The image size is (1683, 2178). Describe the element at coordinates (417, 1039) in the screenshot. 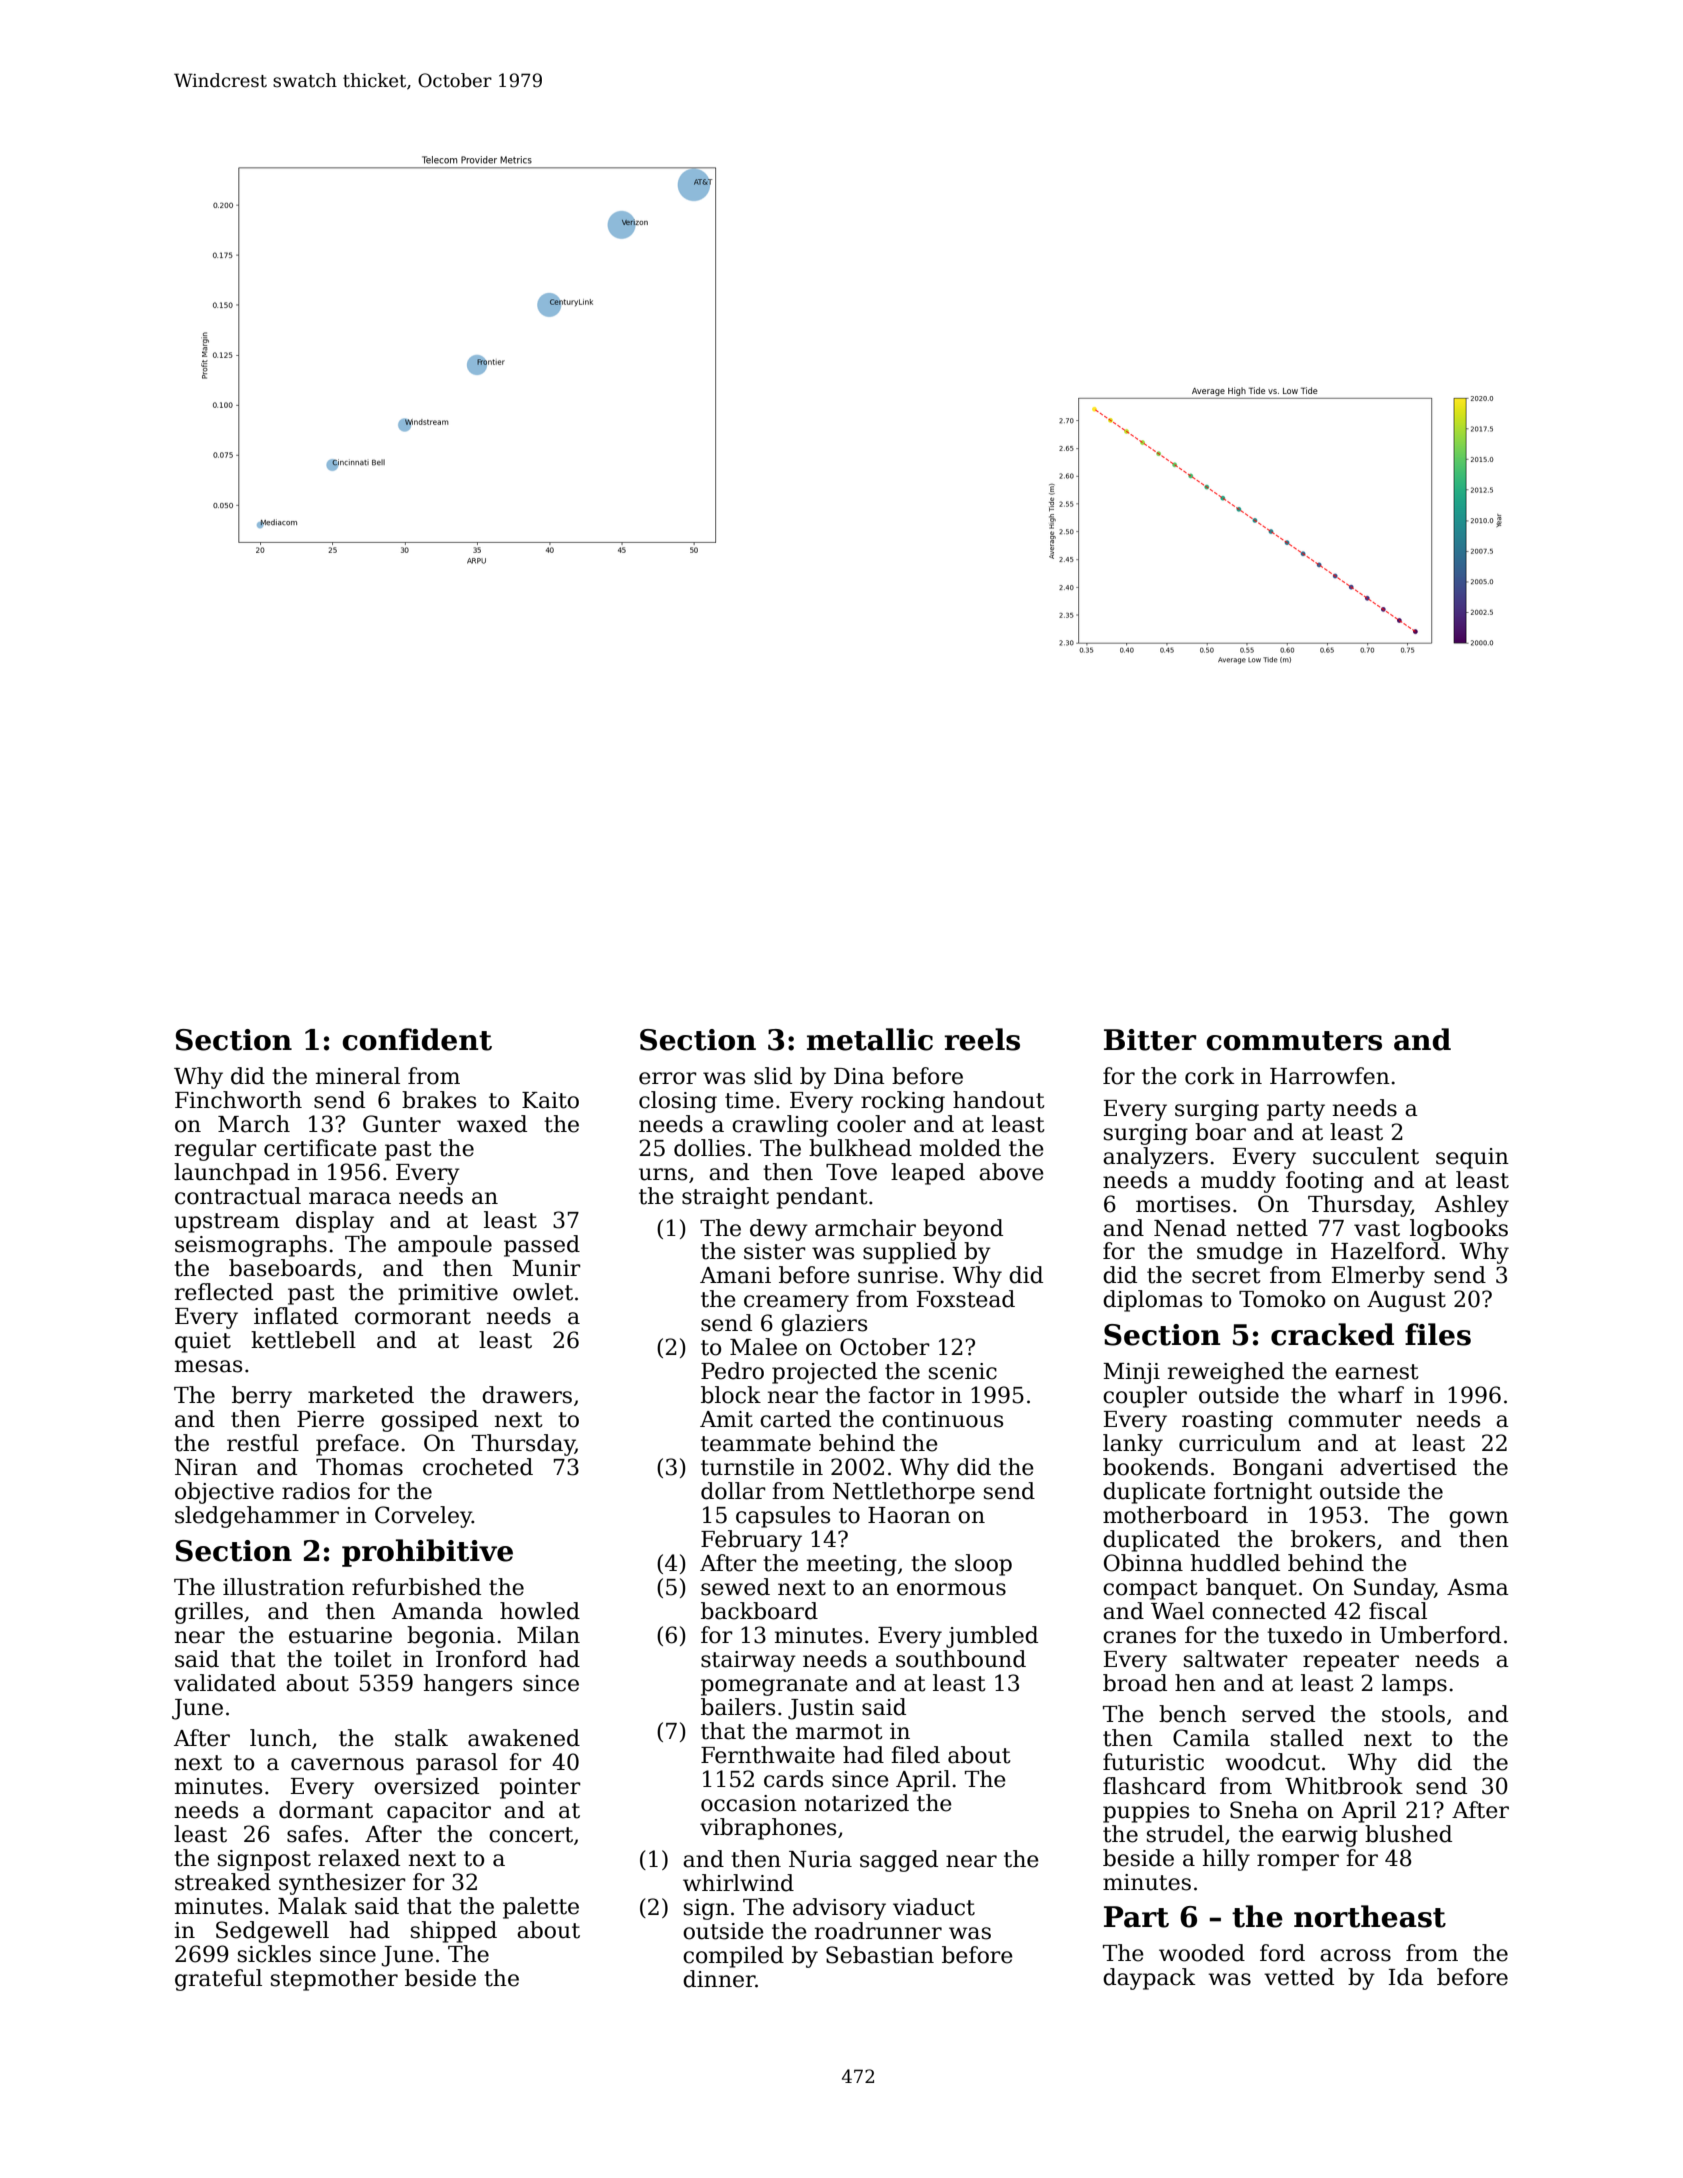

I see `confident` at that location.
